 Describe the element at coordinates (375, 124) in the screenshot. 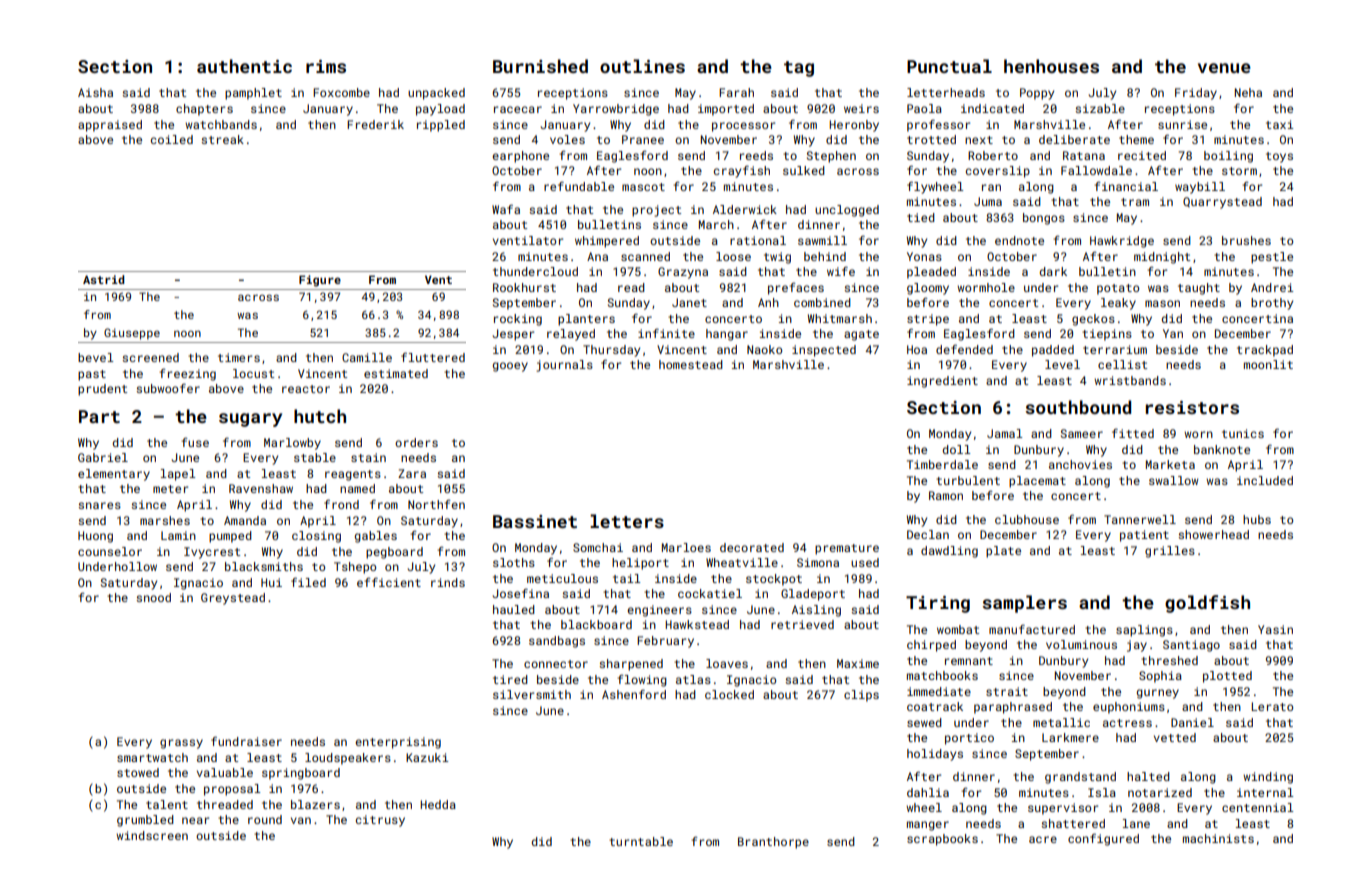

I see `Frederik` at that location.
